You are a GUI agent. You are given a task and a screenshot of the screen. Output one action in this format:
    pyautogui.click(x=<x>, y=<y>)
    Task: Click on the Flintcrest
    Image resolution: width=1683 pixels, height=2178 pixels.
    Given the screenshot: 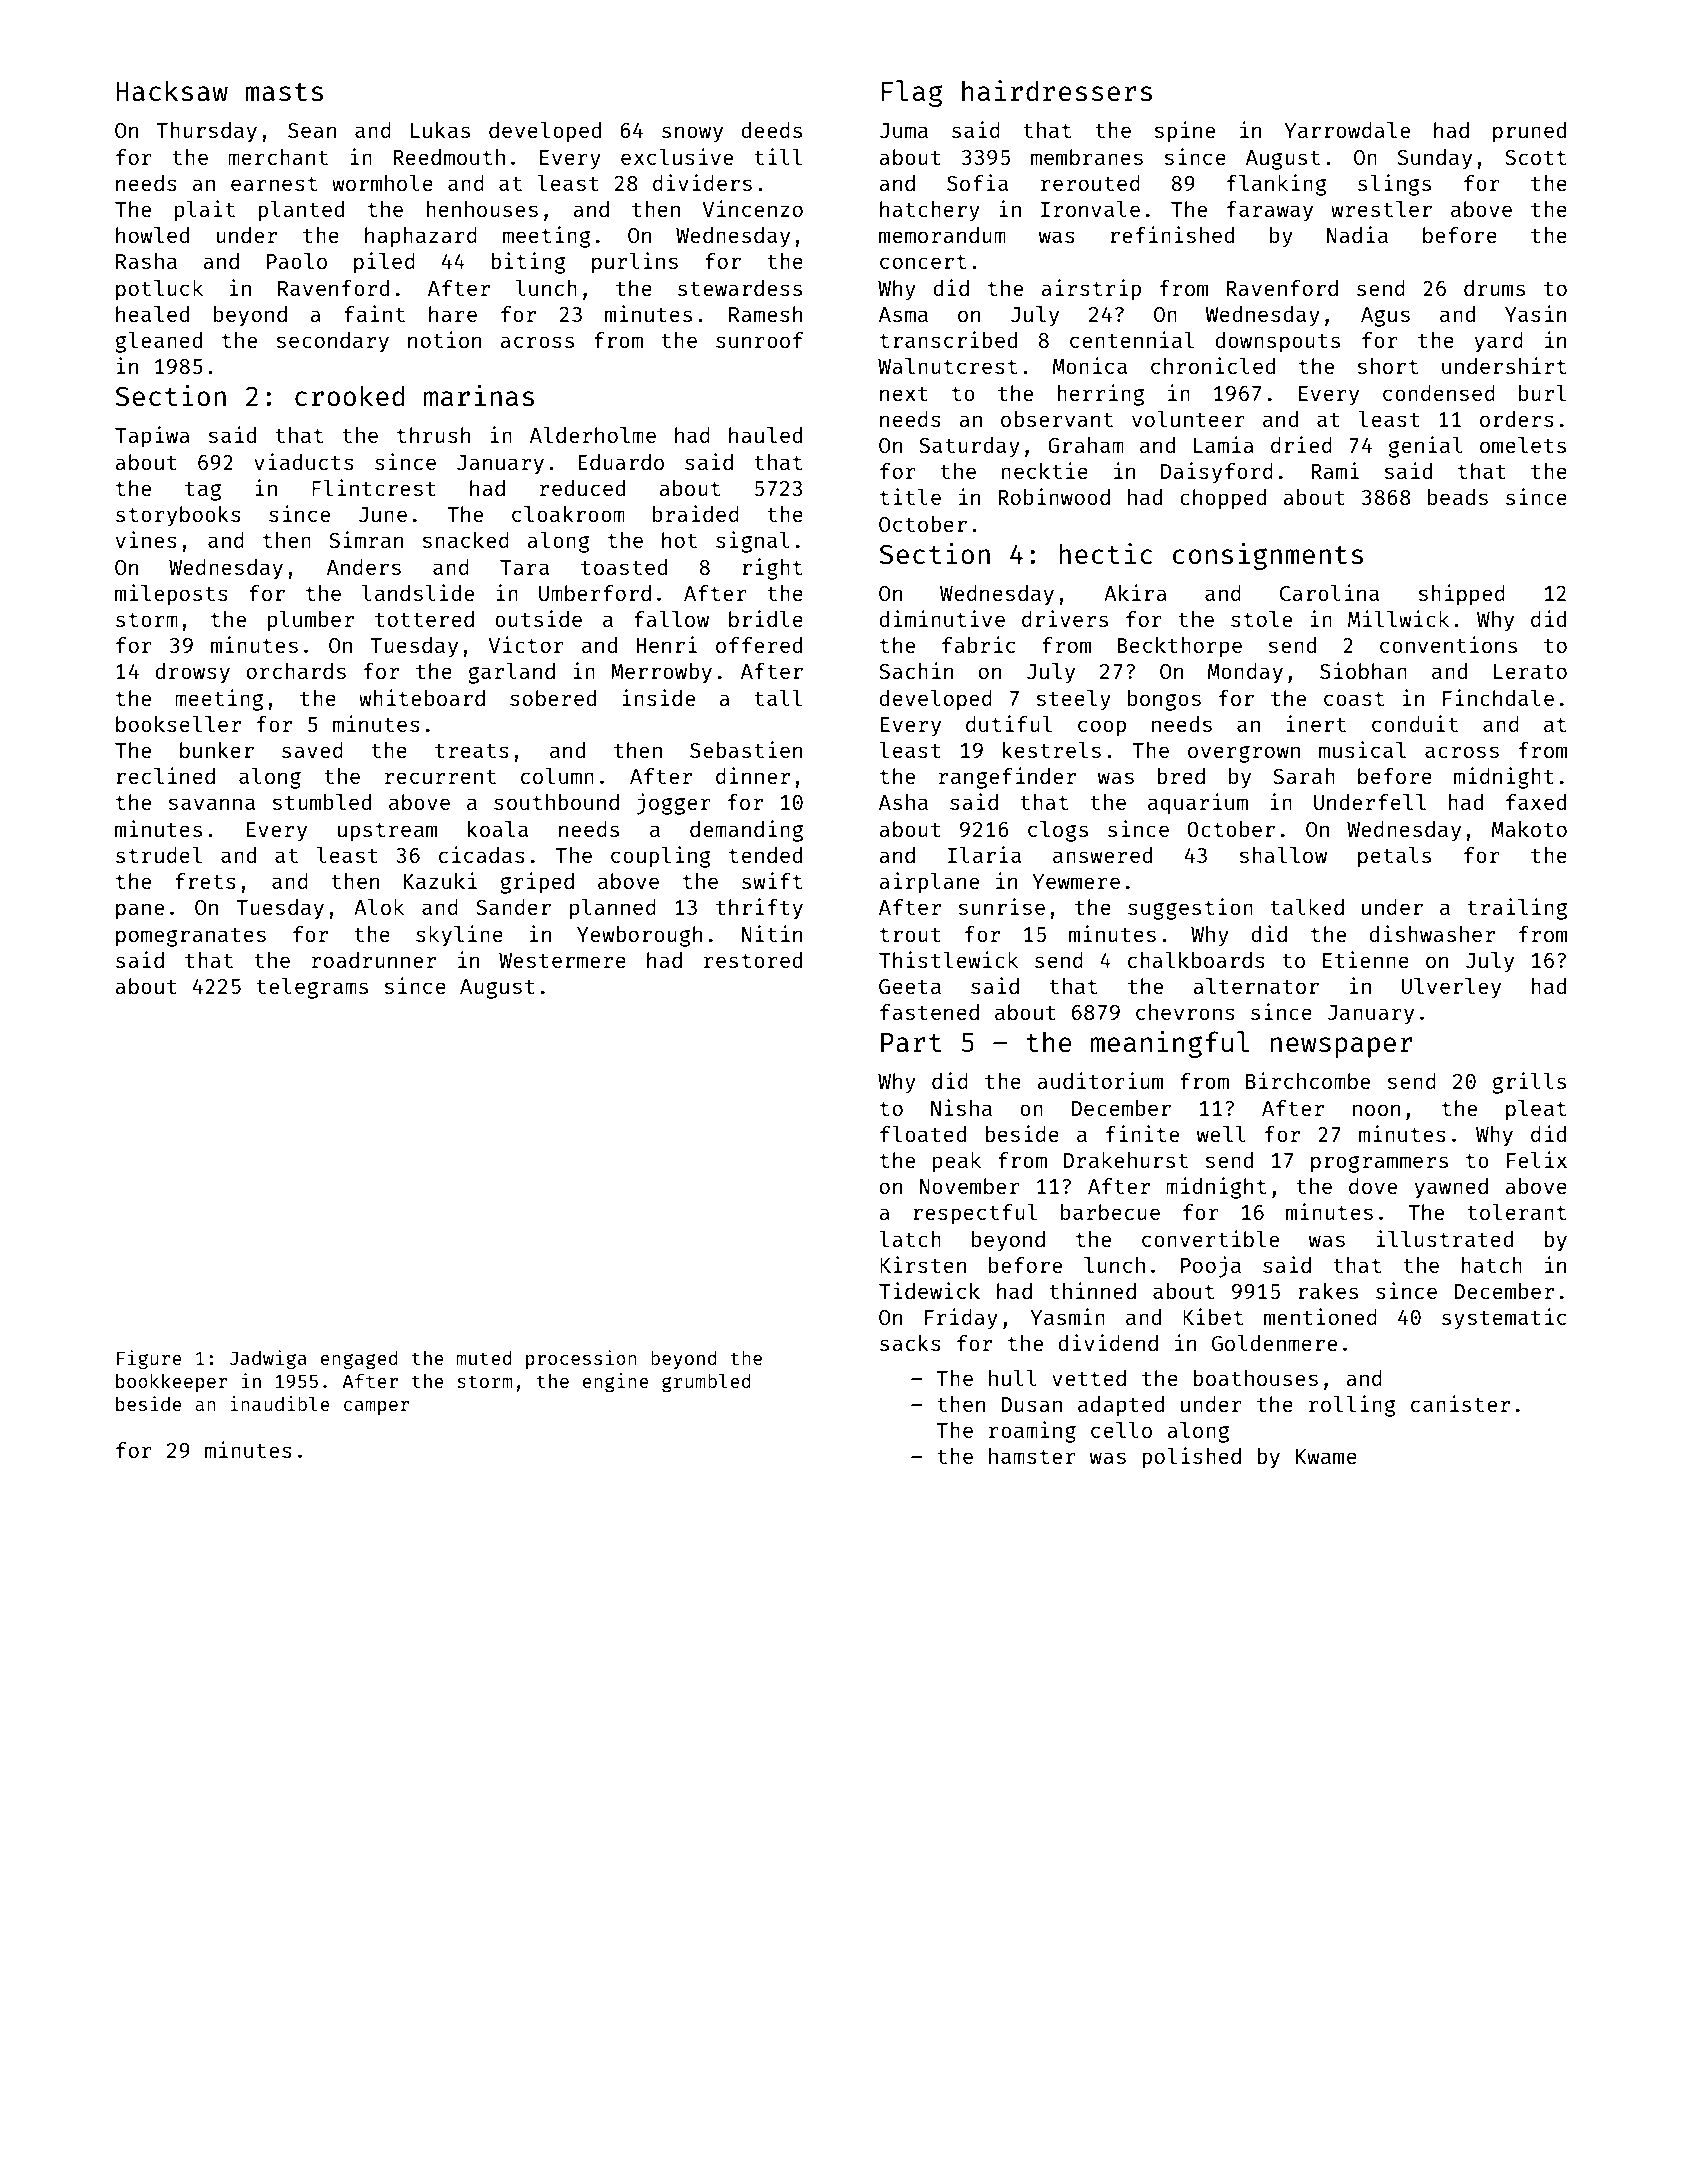 What is the action you would take?
    pyautogui.click(x=374, y=487)
